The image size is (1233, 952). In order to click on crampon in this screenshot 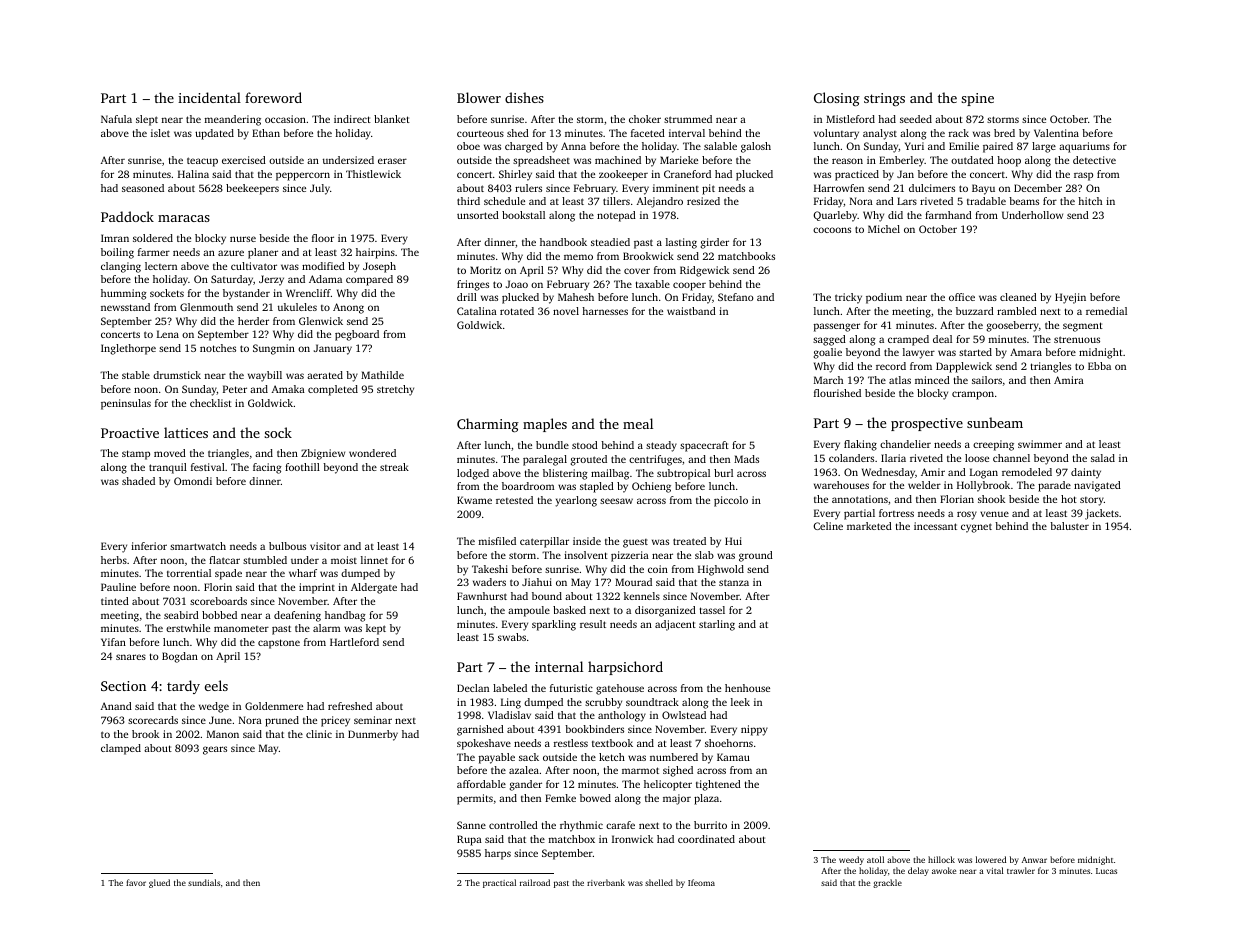, I will do `click(973, 395)`.
